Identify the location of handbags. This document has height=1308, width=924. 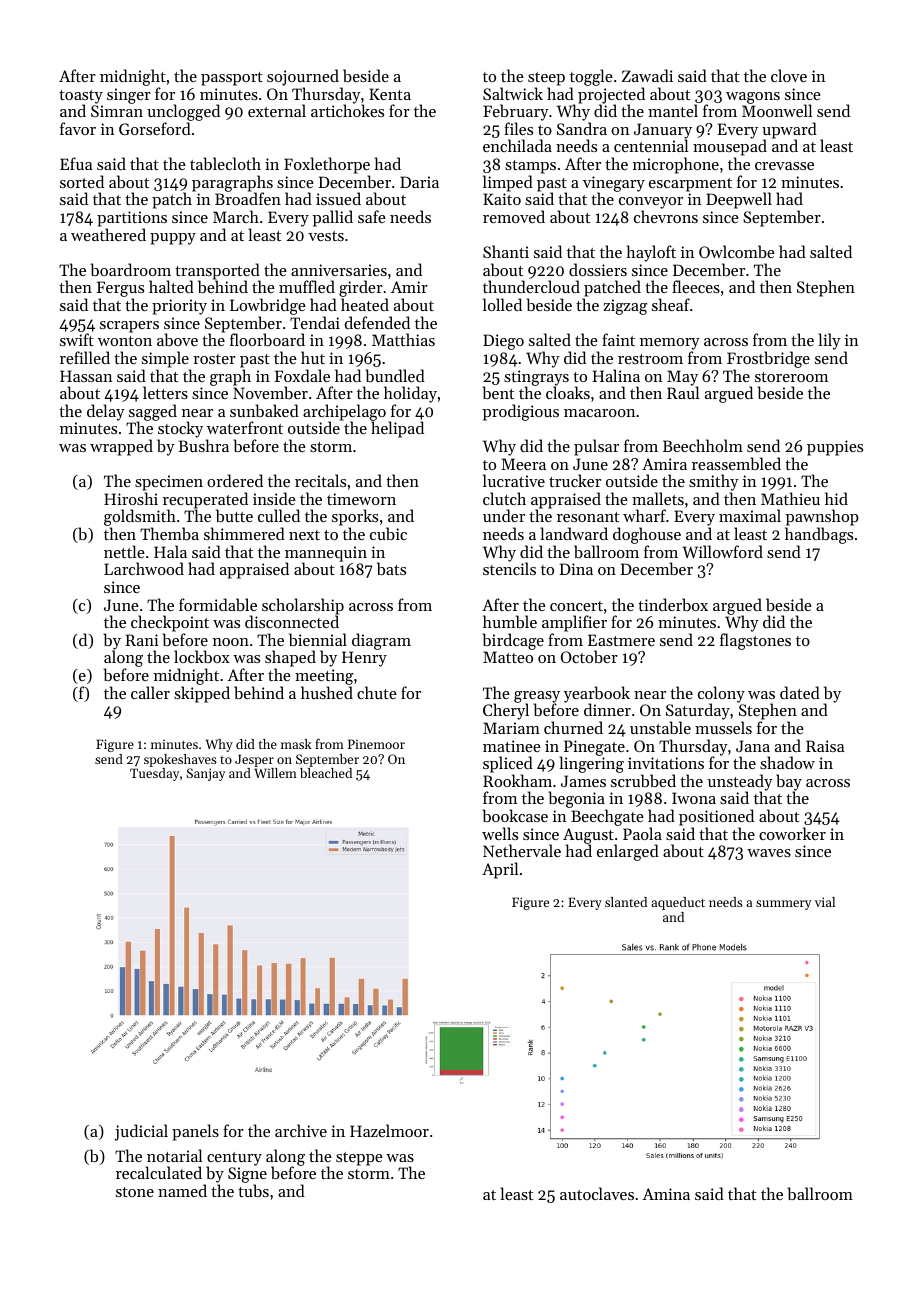
(819, 535).
